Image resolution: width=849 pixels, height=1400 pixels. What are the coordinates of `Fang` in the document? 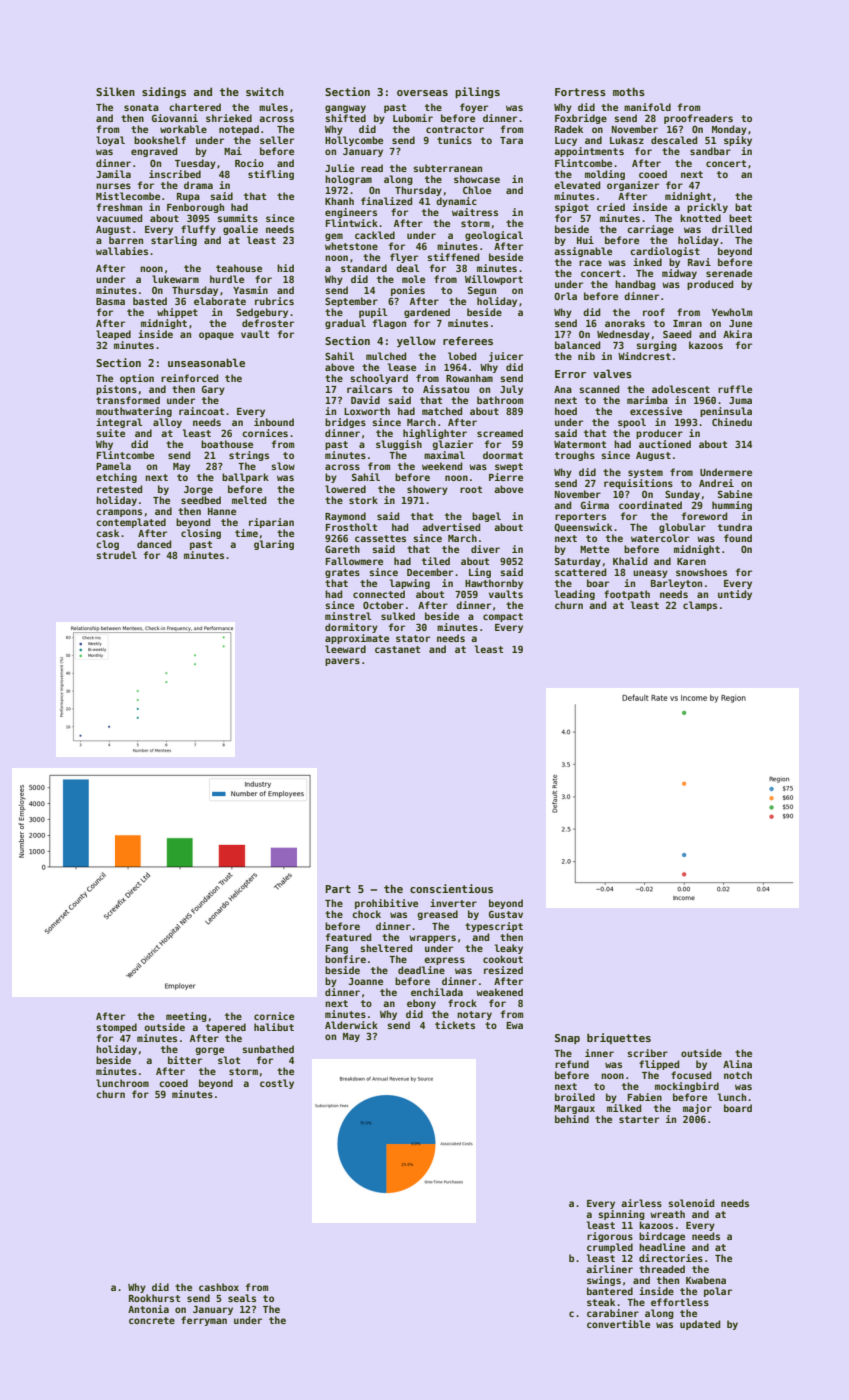 It's located at (337, 949).
